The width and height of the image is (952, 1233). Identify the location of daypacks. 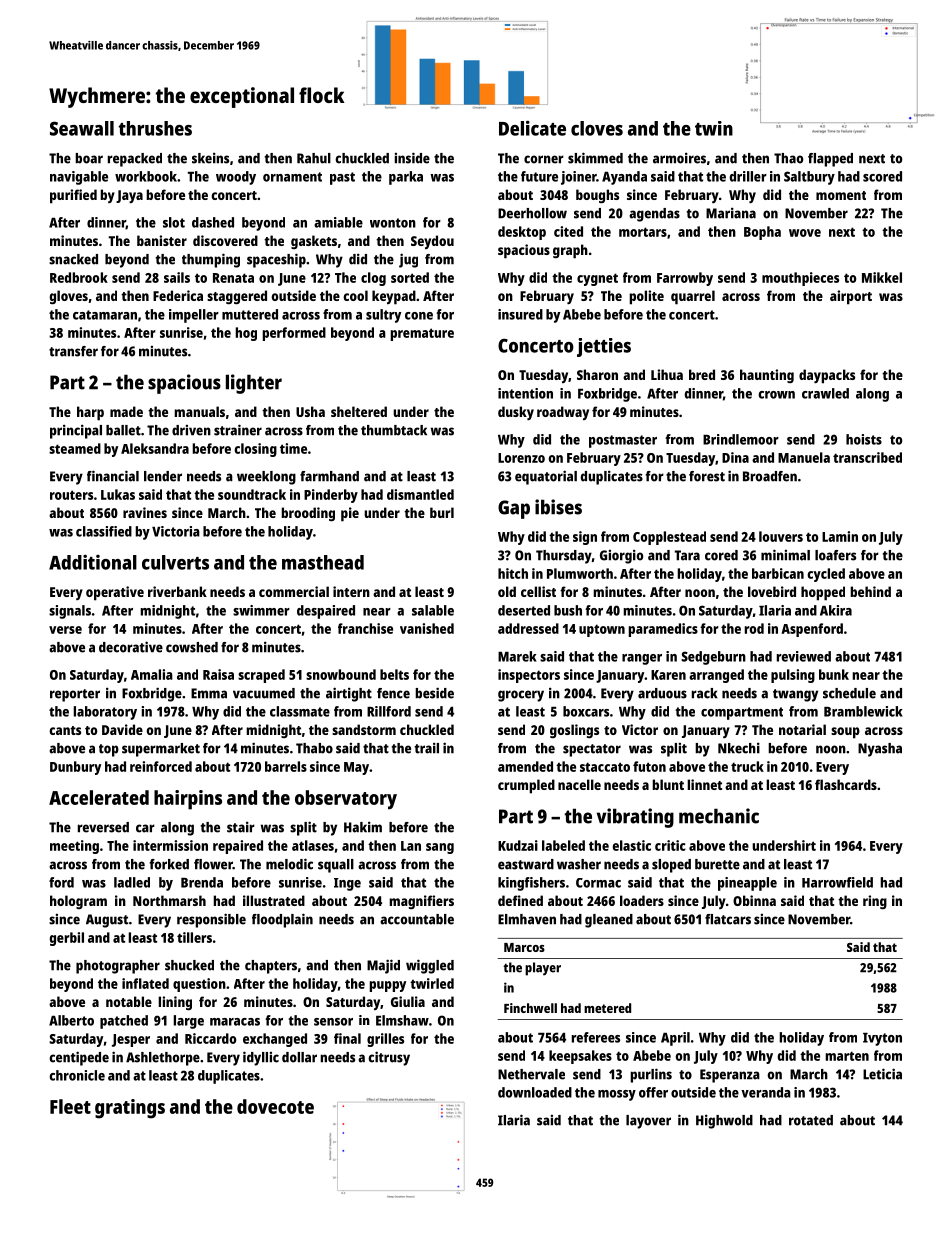
(827, 376).
